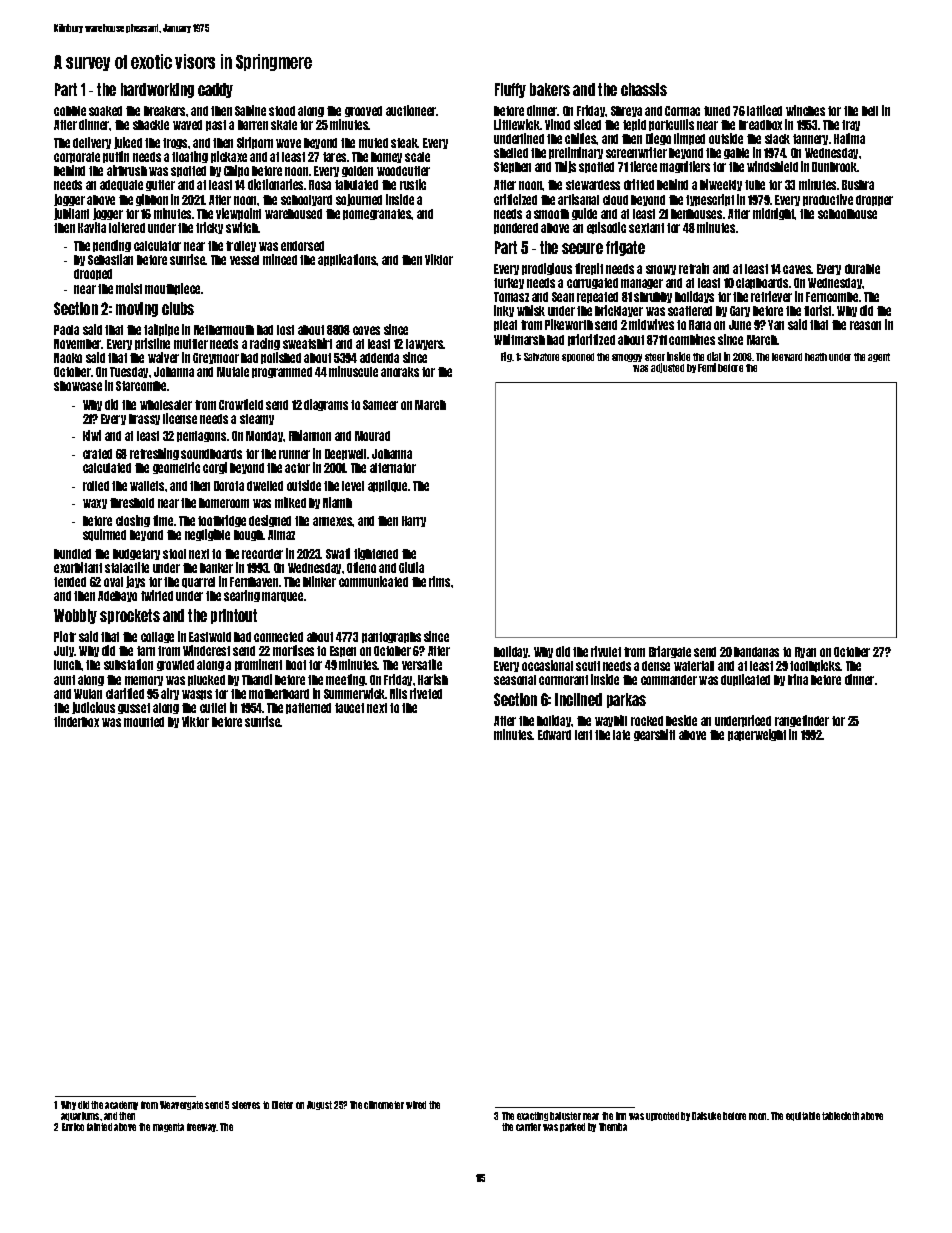 Image resolution: width=952 pixels, height=1233 pixels. Describe the element at coordinates (707, 367) in the image. I see `Femi` at that location.
